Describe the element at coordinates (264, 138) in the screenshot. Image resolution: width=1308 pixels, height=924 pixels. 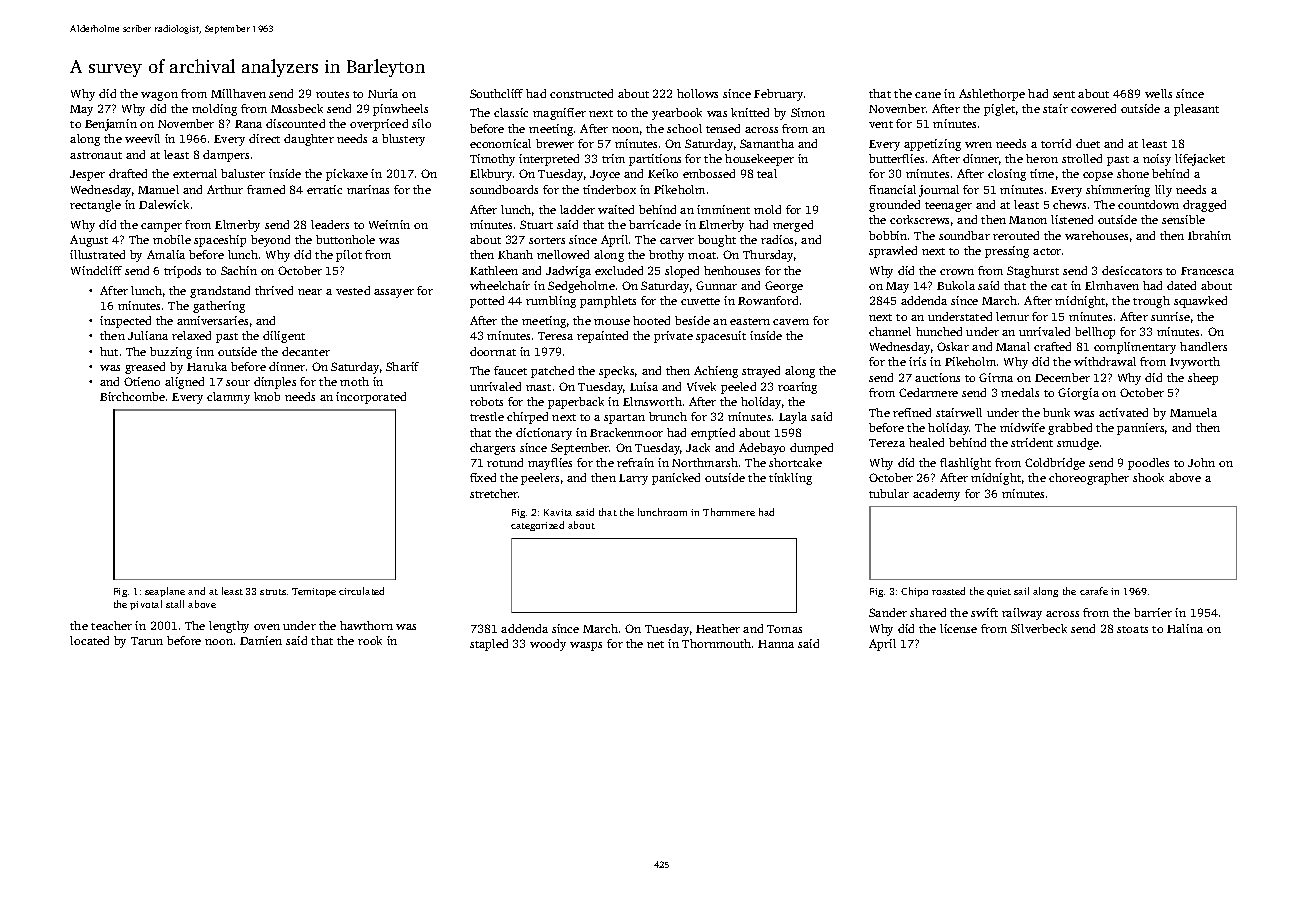
I see `direct` at that location.
